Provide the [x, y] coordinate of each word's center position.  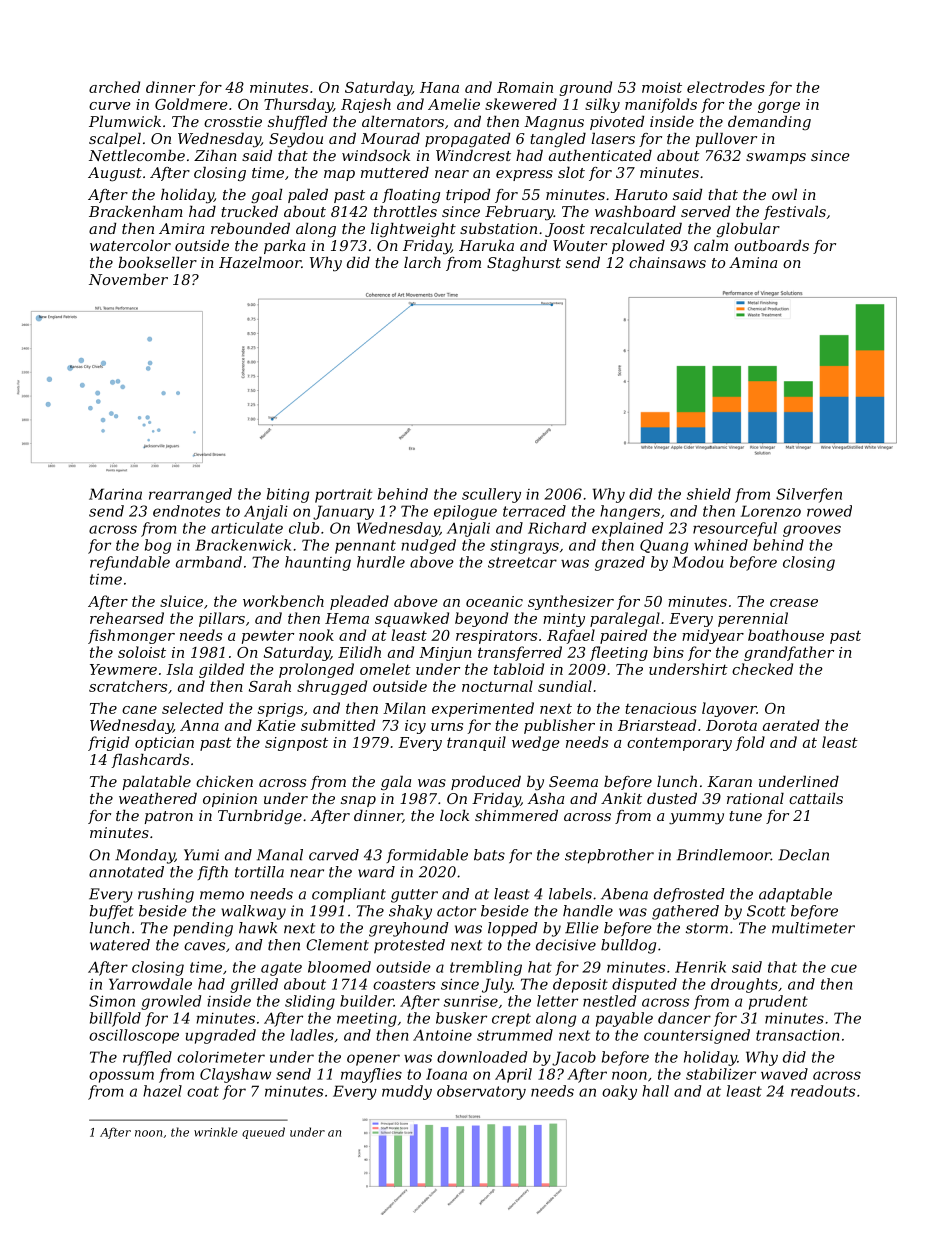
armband [209, 562]
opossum [121, 1077]
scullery [491, 495]
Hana [439, 87]
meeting [367, 1020]
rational [755, 798]
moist [662, 87]
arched [114, 87]
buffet [112, 912]
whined [721, 545]
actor [456, 911]
